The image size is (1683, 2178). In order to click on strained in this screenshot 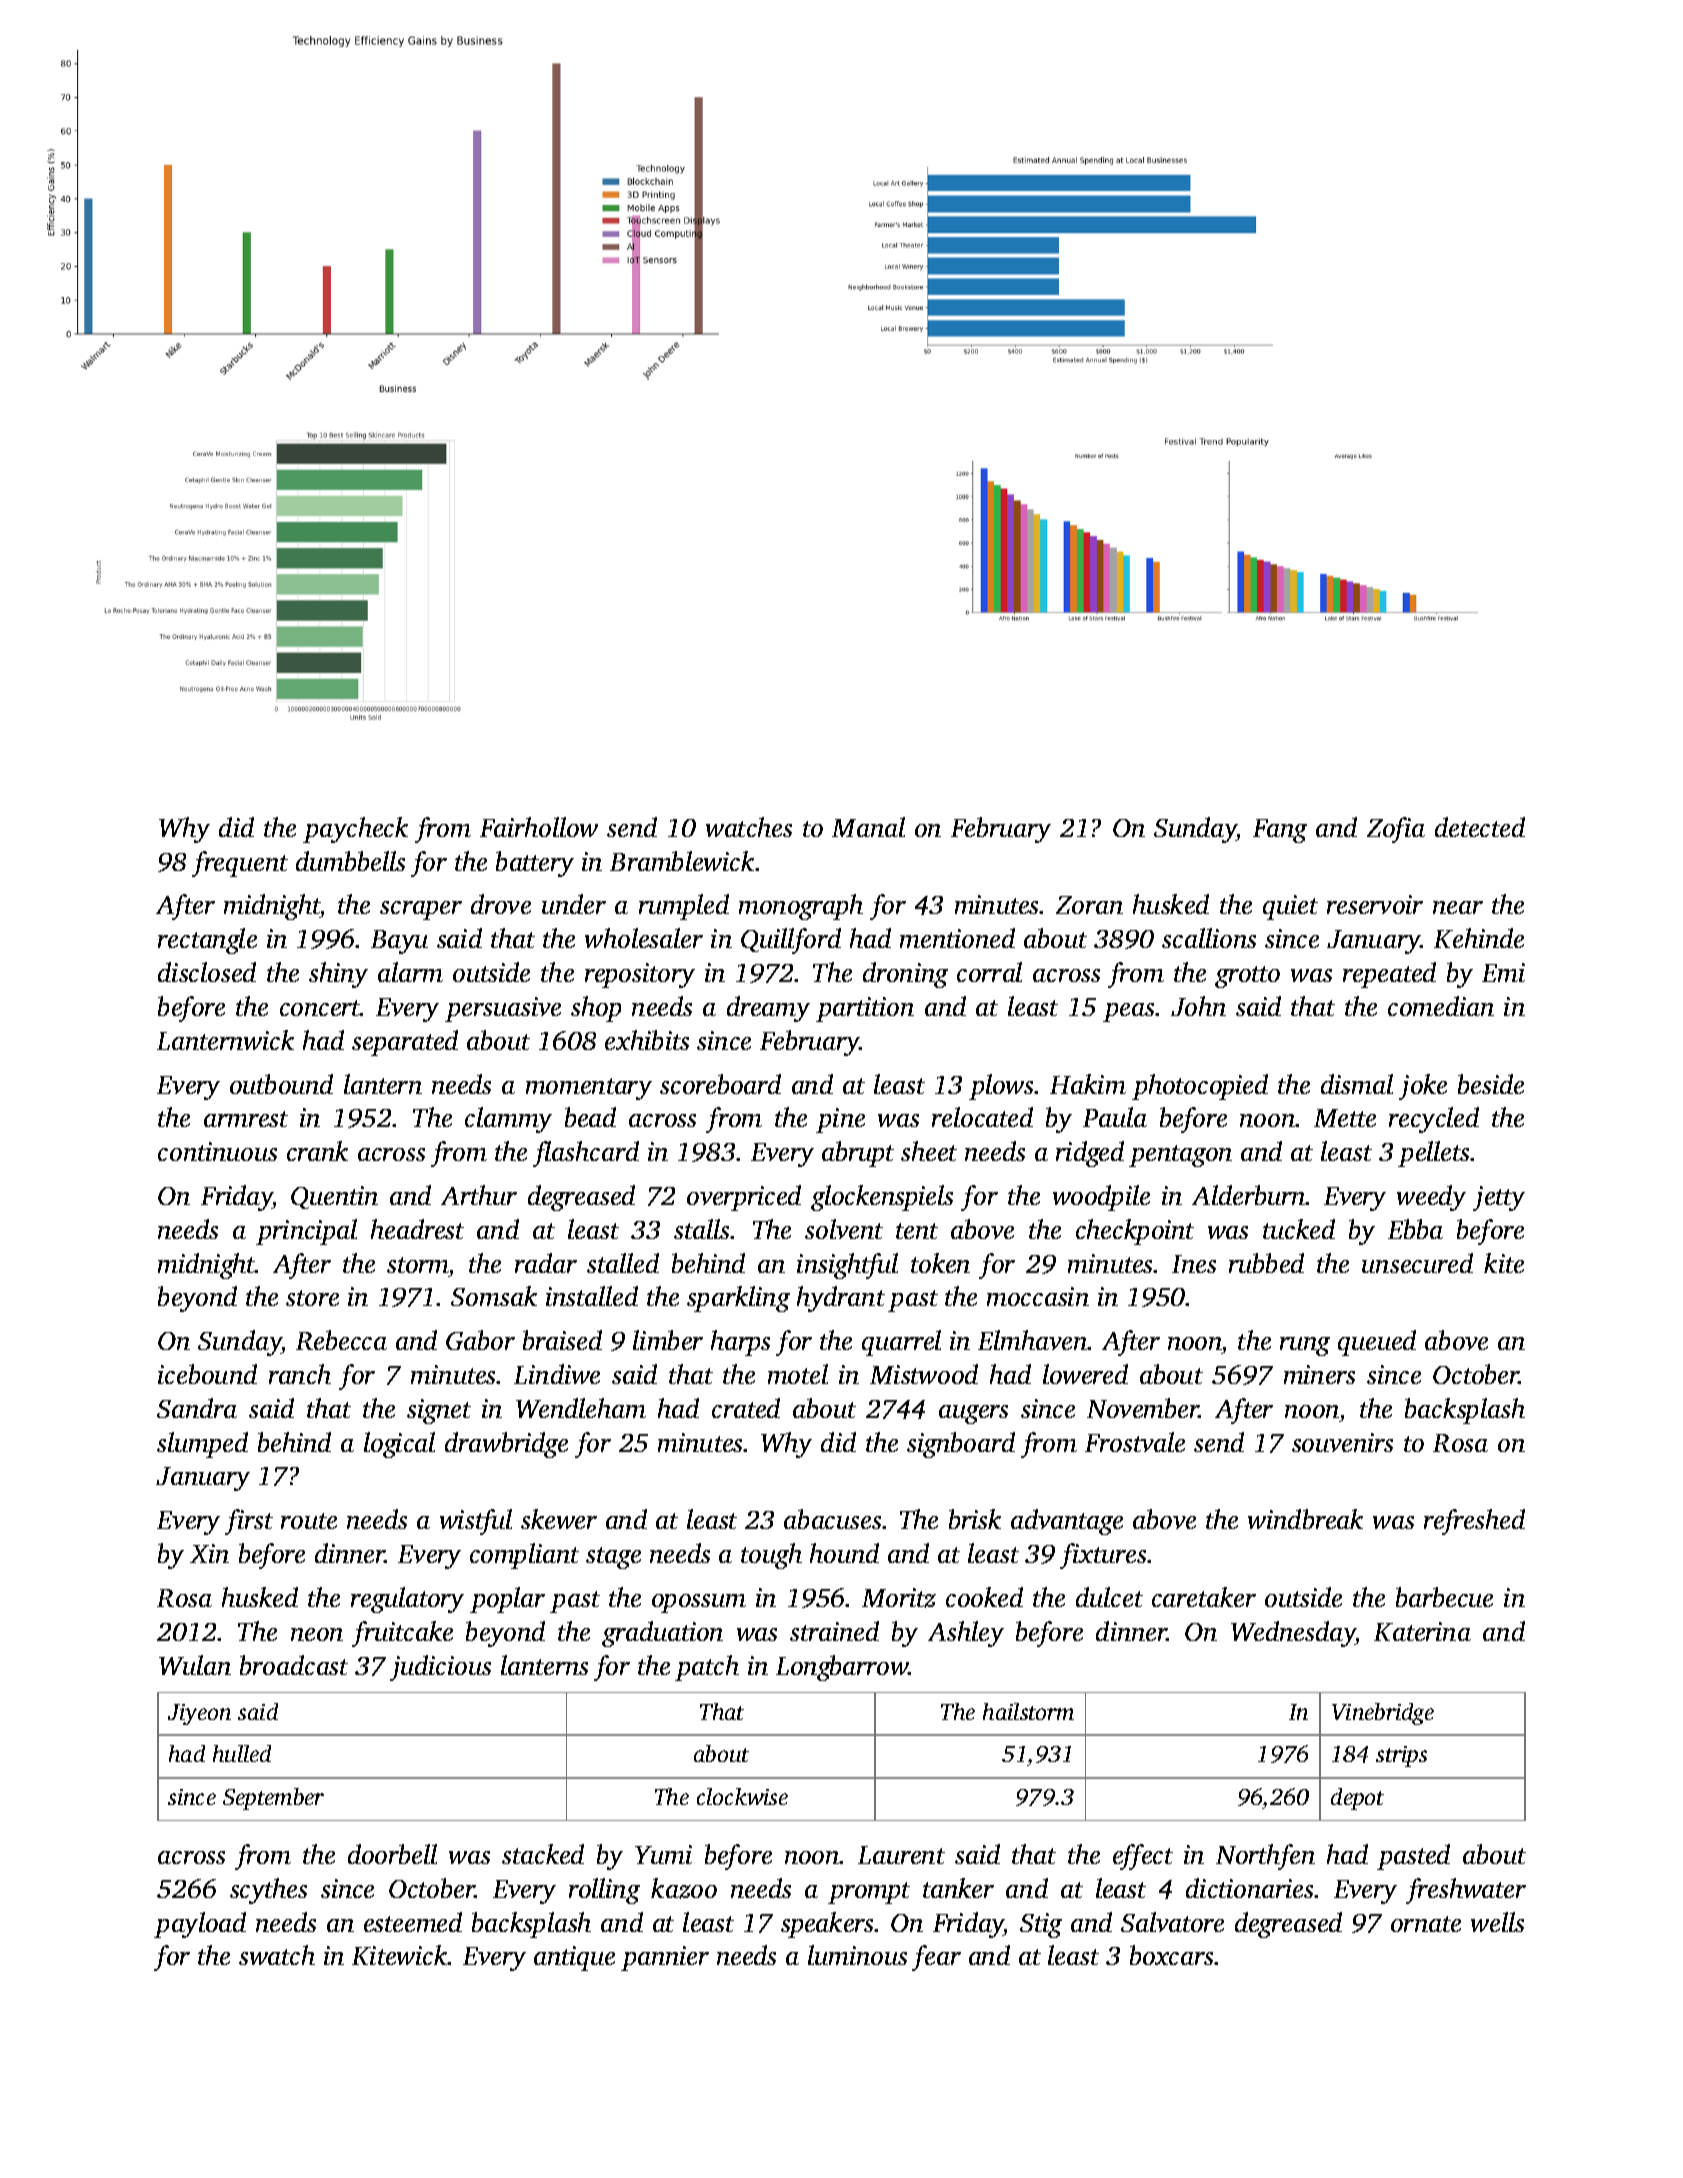, I will do `click(834, 1631)`.
